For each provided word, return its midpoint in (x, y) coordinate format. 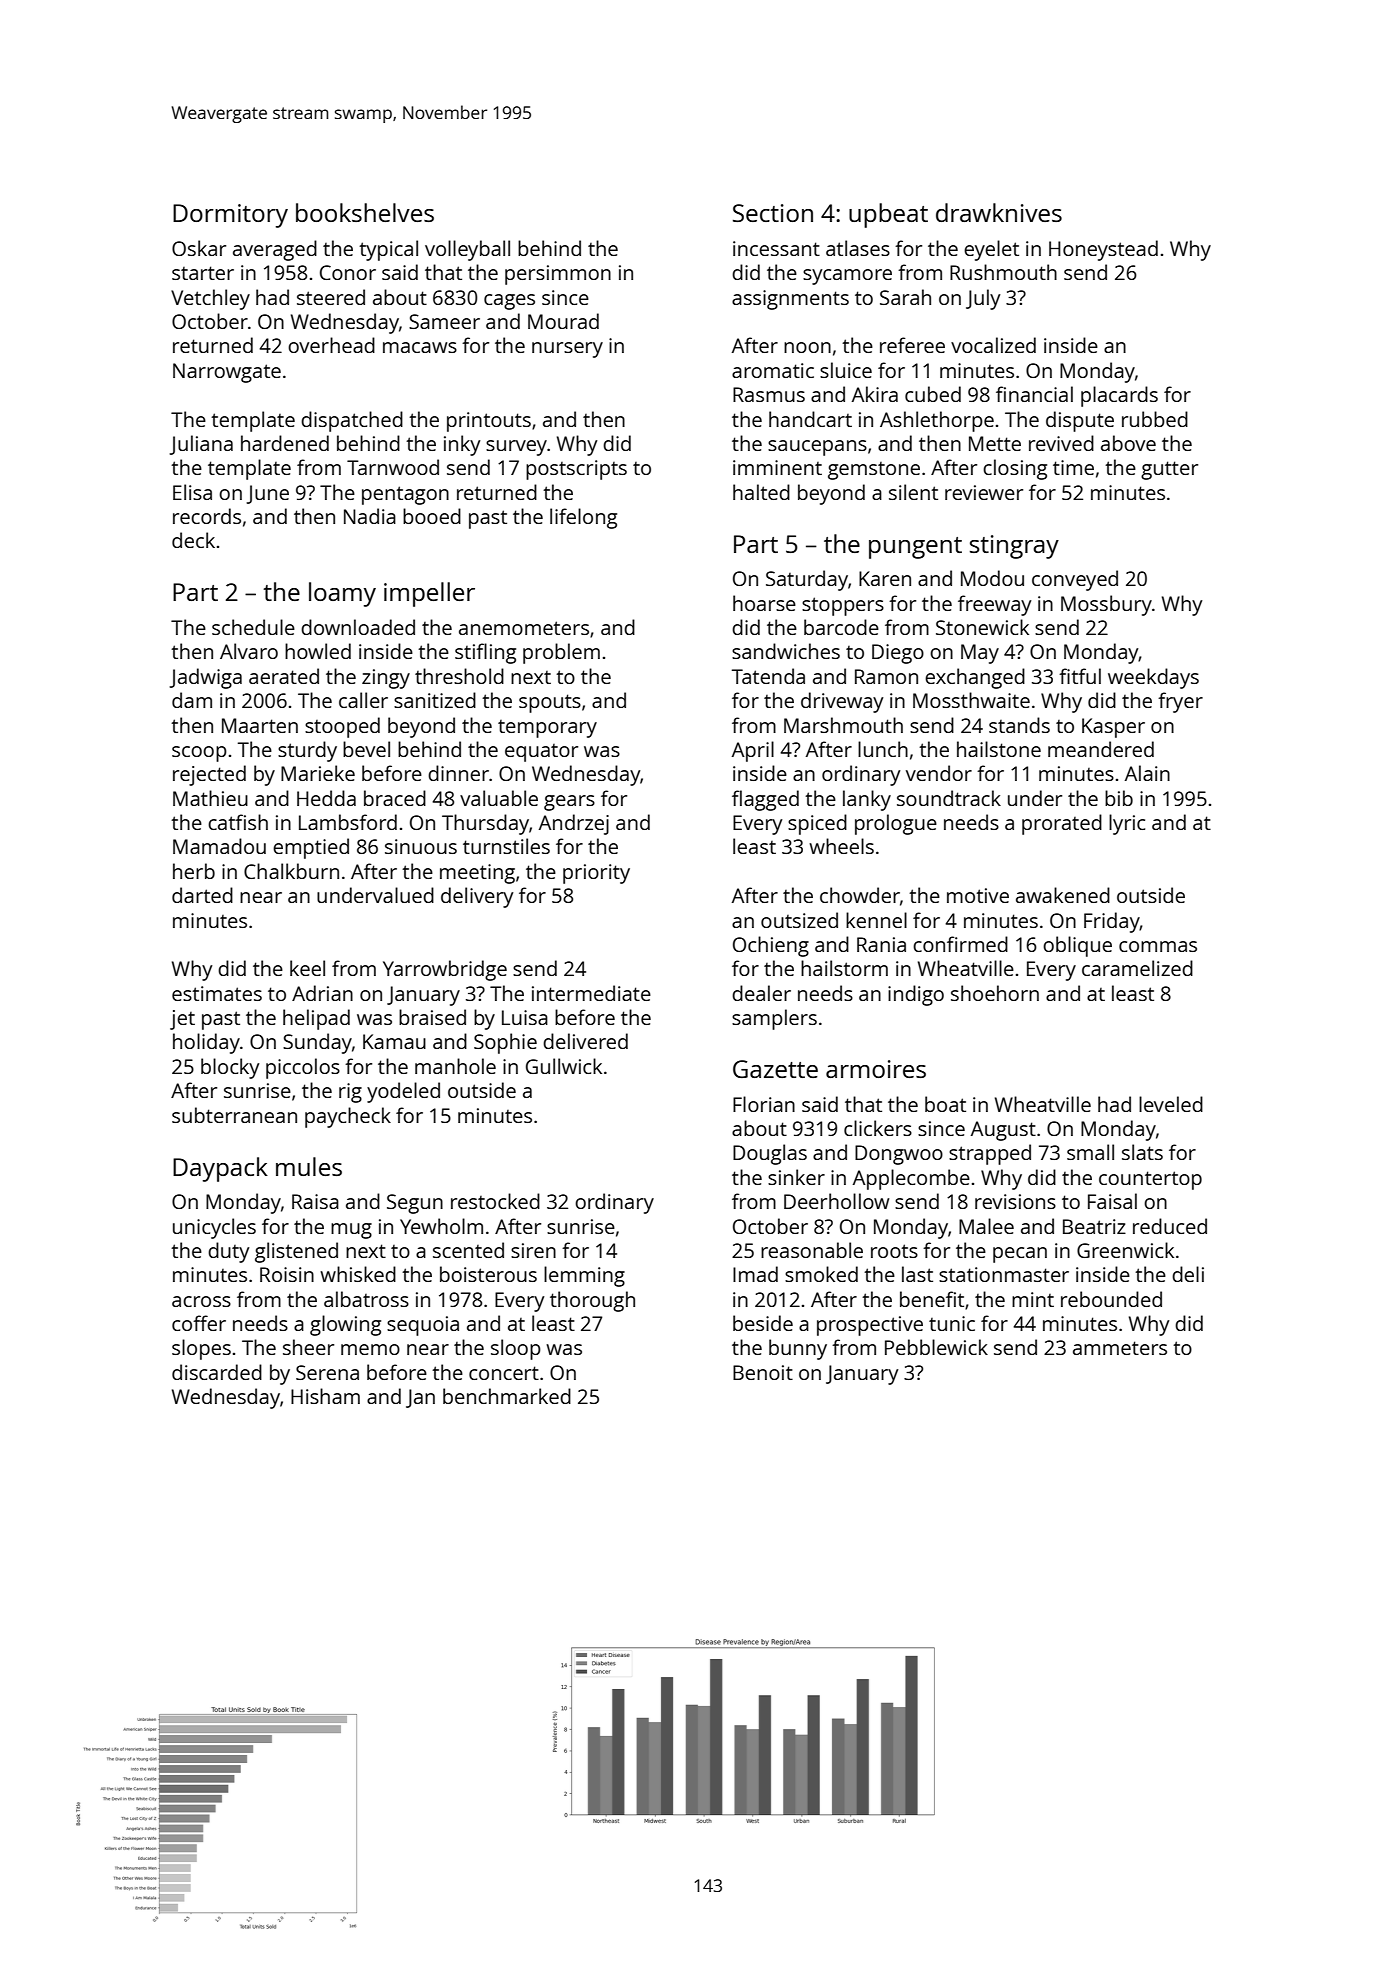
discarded (217, 1372)
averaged (275, 250)
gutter (1169, 470)
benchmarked (507, 1396)
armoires (876, 1069)
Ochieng (771, 946)
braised (432, 1017)
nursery (567, 350)
